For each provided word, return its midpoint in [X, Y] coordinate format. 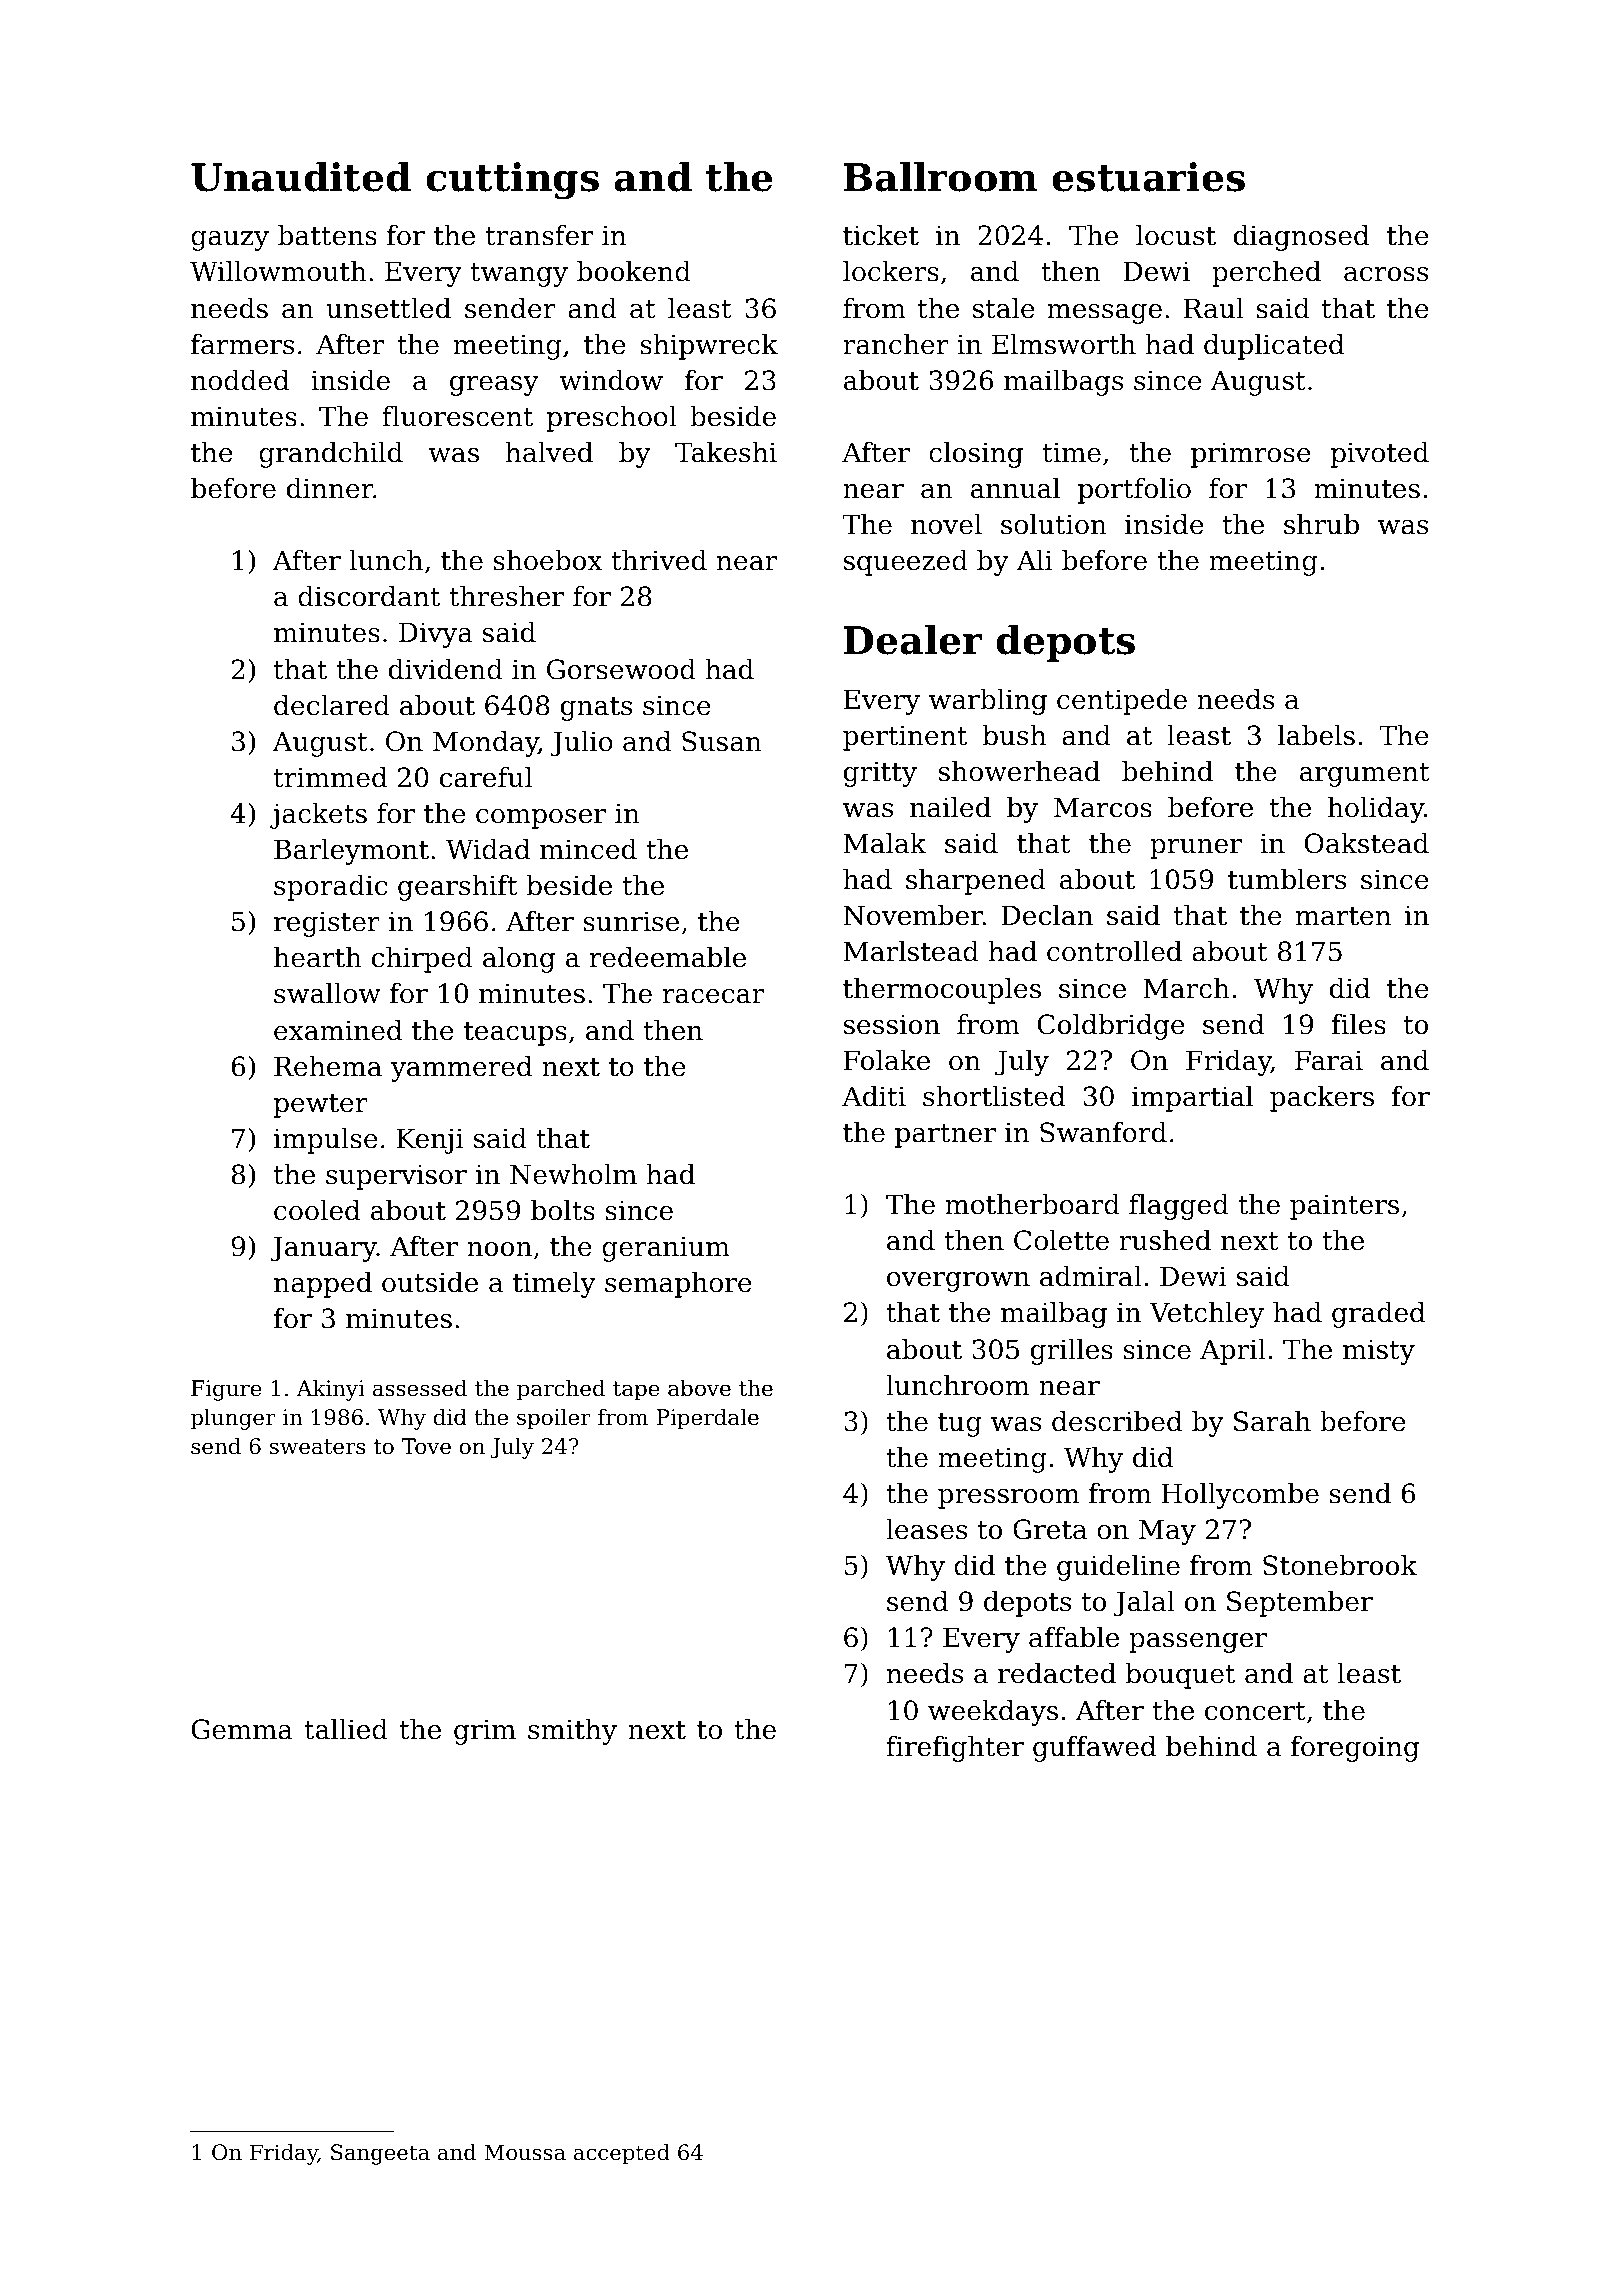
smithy [572, 1732]
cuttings [512, 181]
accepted [622, 2154]
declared [332, 705]
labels [1316, 735]
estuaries [1148, 177]
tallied [346, 1729]
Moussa [525, 2152]
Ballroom [941, 177]
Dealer [913, 640]
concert [1255, 1711]
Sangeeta [380, 2154]
